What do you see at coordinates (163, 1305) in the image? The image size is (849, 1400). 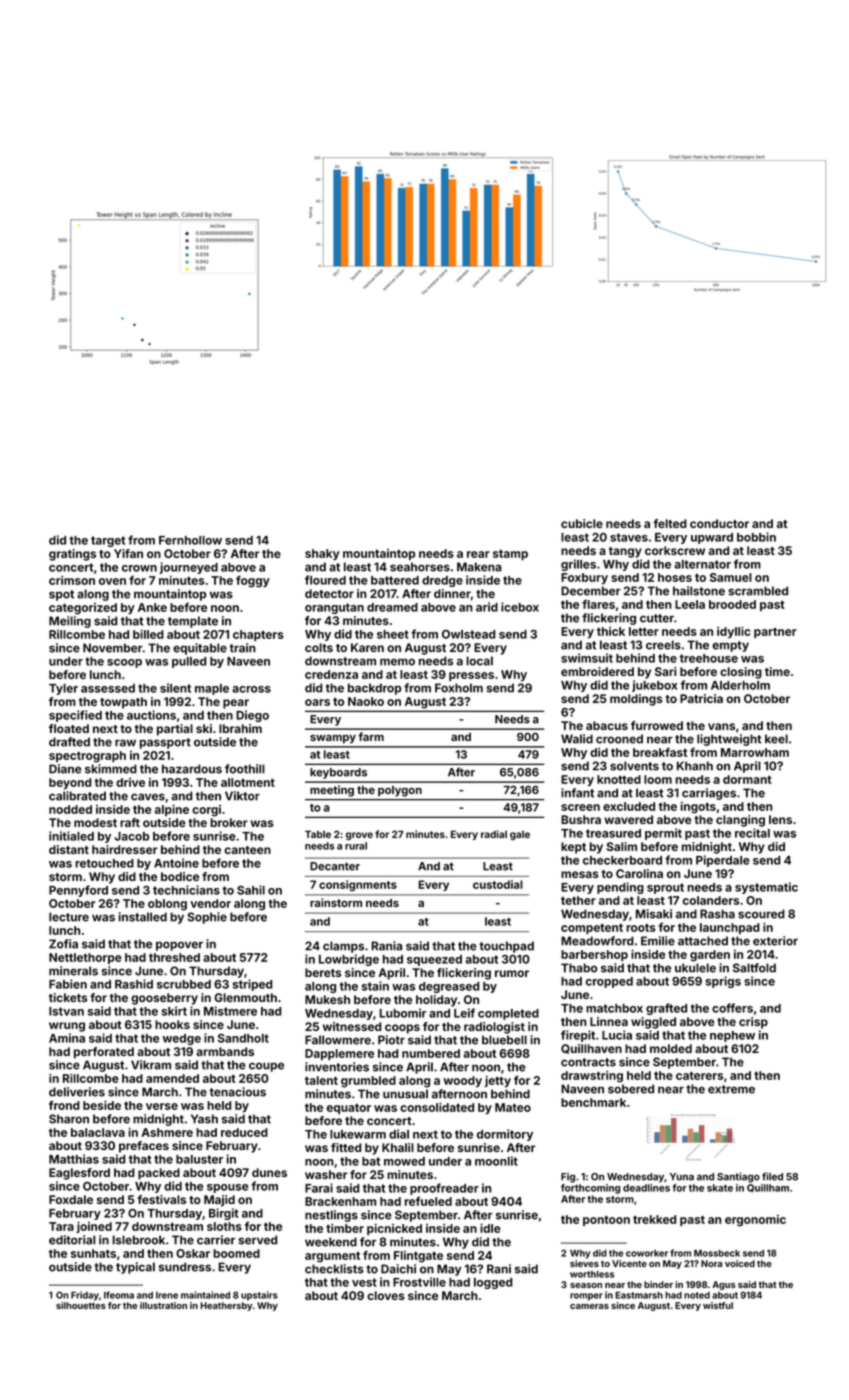 I see `illustration` at bounding box center [163, 1305].
